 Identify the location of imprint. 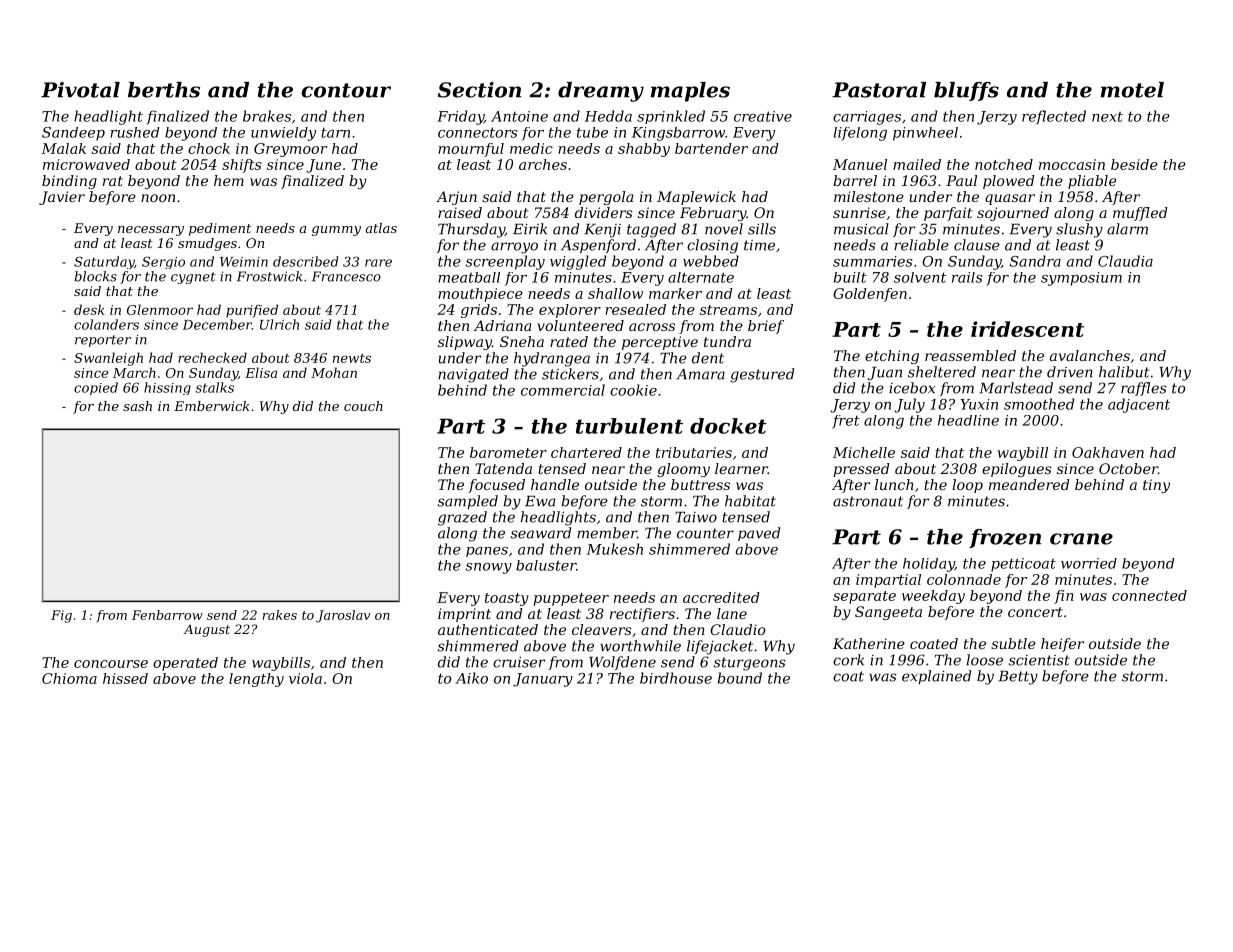
(464, 615).
